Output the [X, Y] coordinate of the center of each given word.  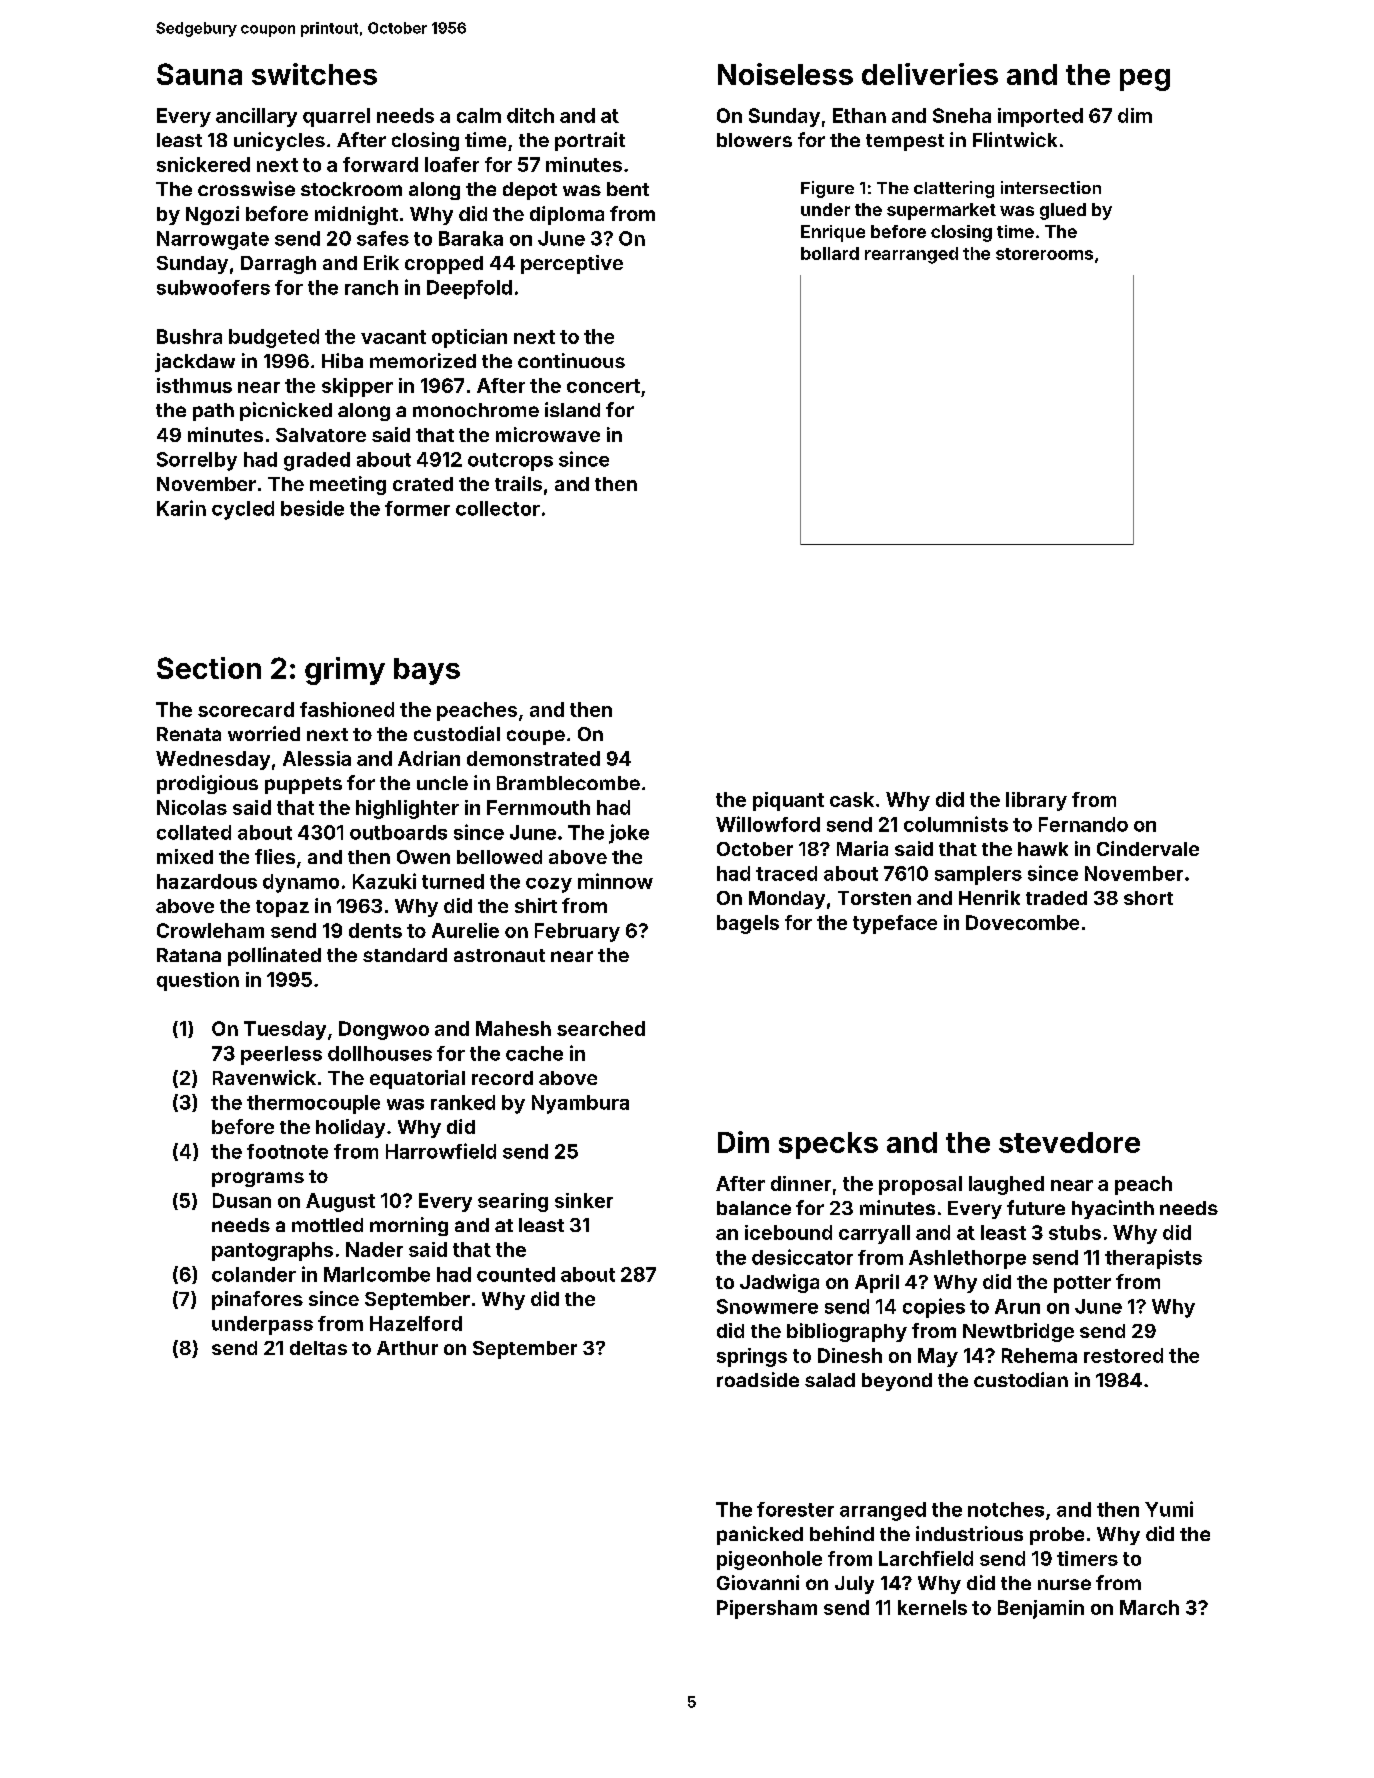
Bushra [189, 336]
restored [1123, 1355]
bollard [830, 253]
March [1149, 1607]
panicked [760, 1535]
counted [516, 1274]
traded [1056, 898]
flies [275, 856]
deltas [318, 1348]
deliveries [930, 74]
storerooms [1044, 254]
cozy [549, 885]
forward [380, 164]
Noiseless [785, 74]
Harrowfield [441, 1151]
